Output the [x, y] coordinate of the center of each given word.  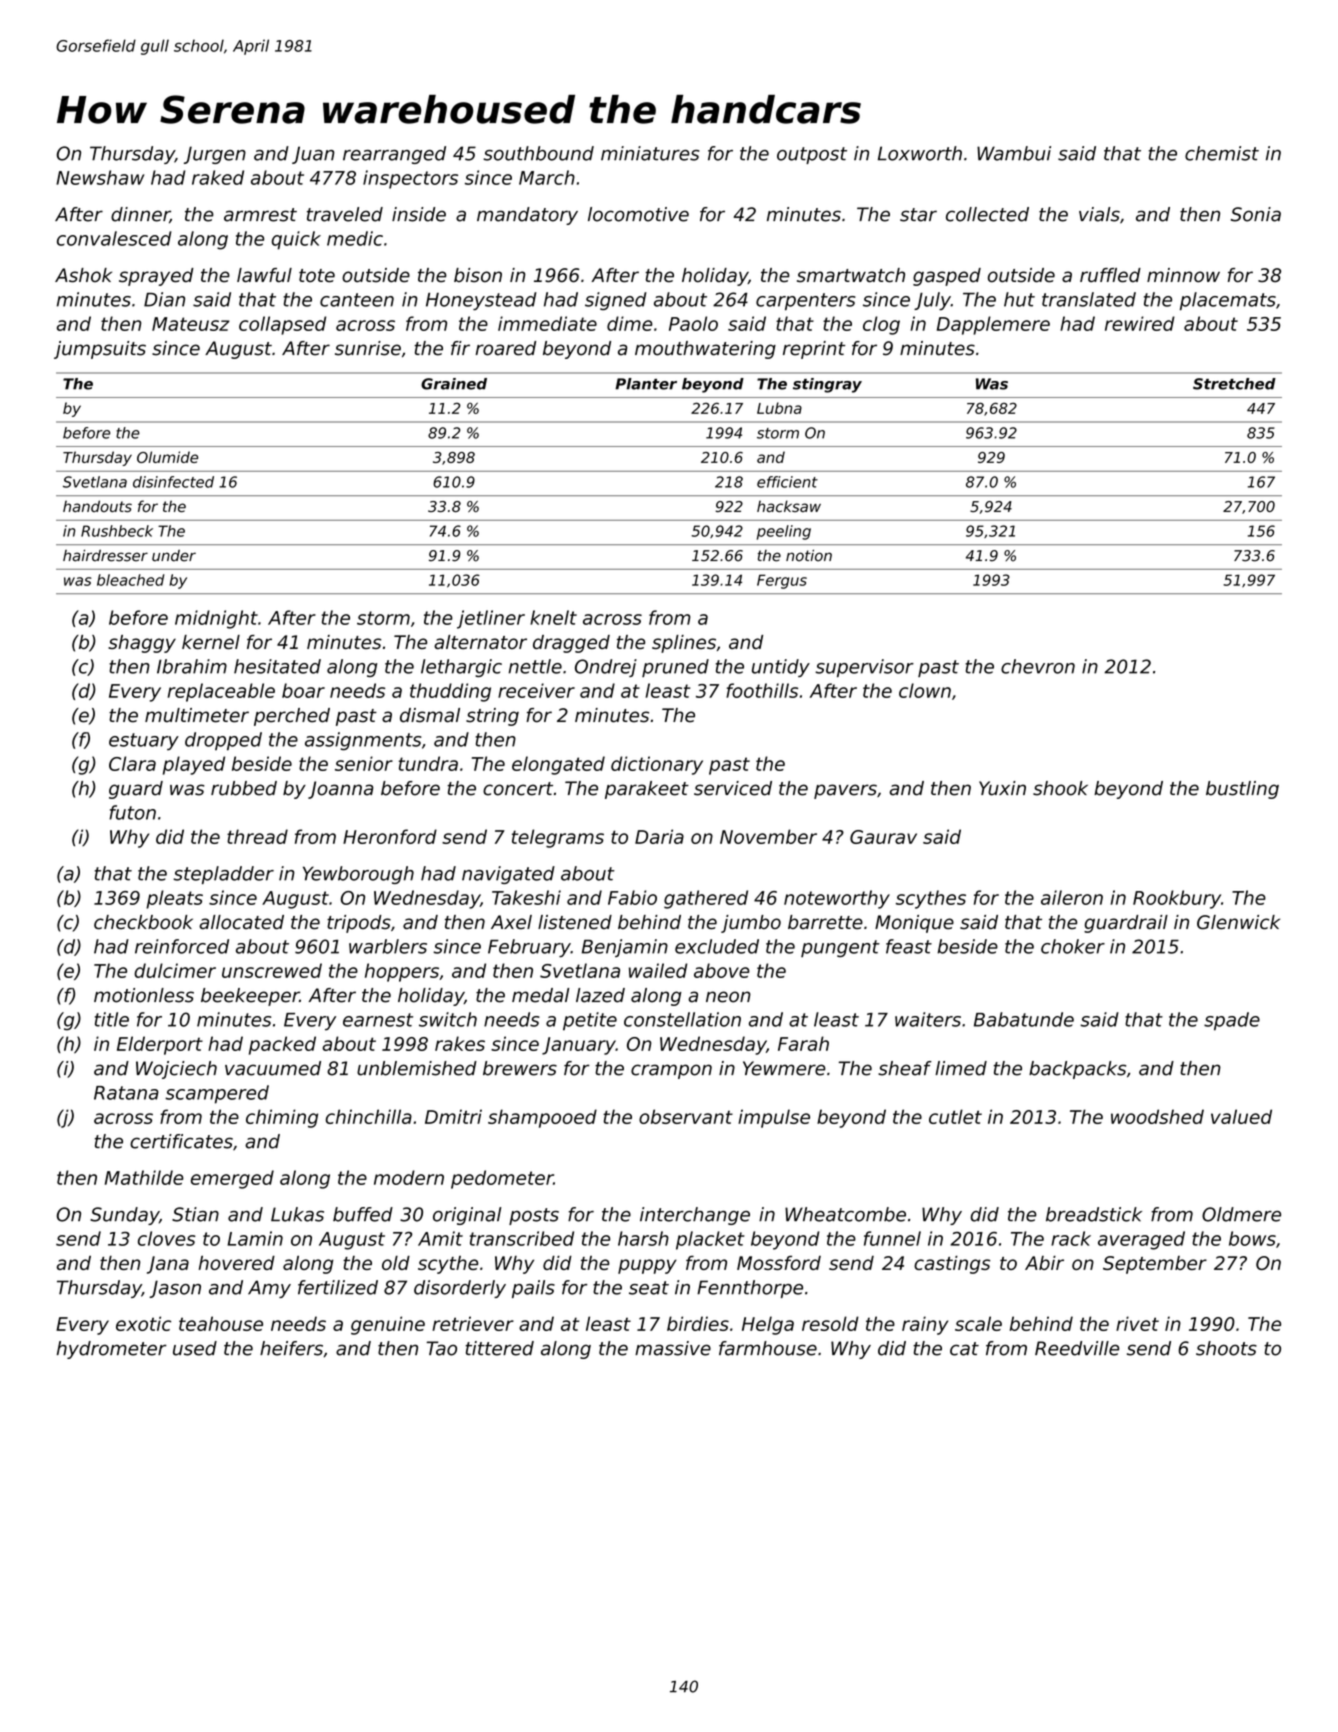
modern [409, 1177]
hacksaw [789, 506]
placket [710, 1240]
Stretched [1234, 384]
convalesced [114, 238]
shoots [1226, 1348]
